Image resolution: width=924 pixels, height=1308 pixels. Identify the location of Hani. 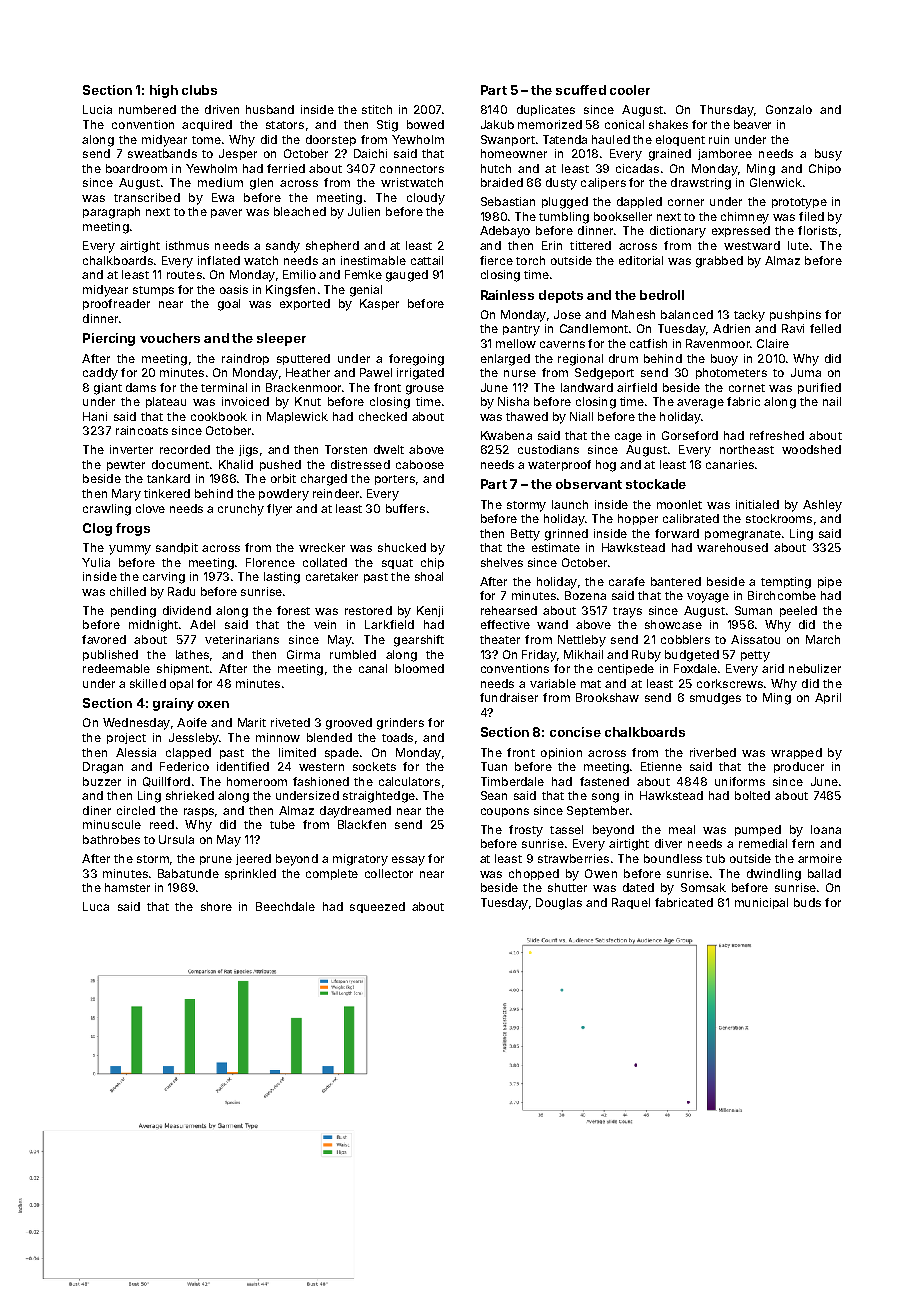
(95, 416).
